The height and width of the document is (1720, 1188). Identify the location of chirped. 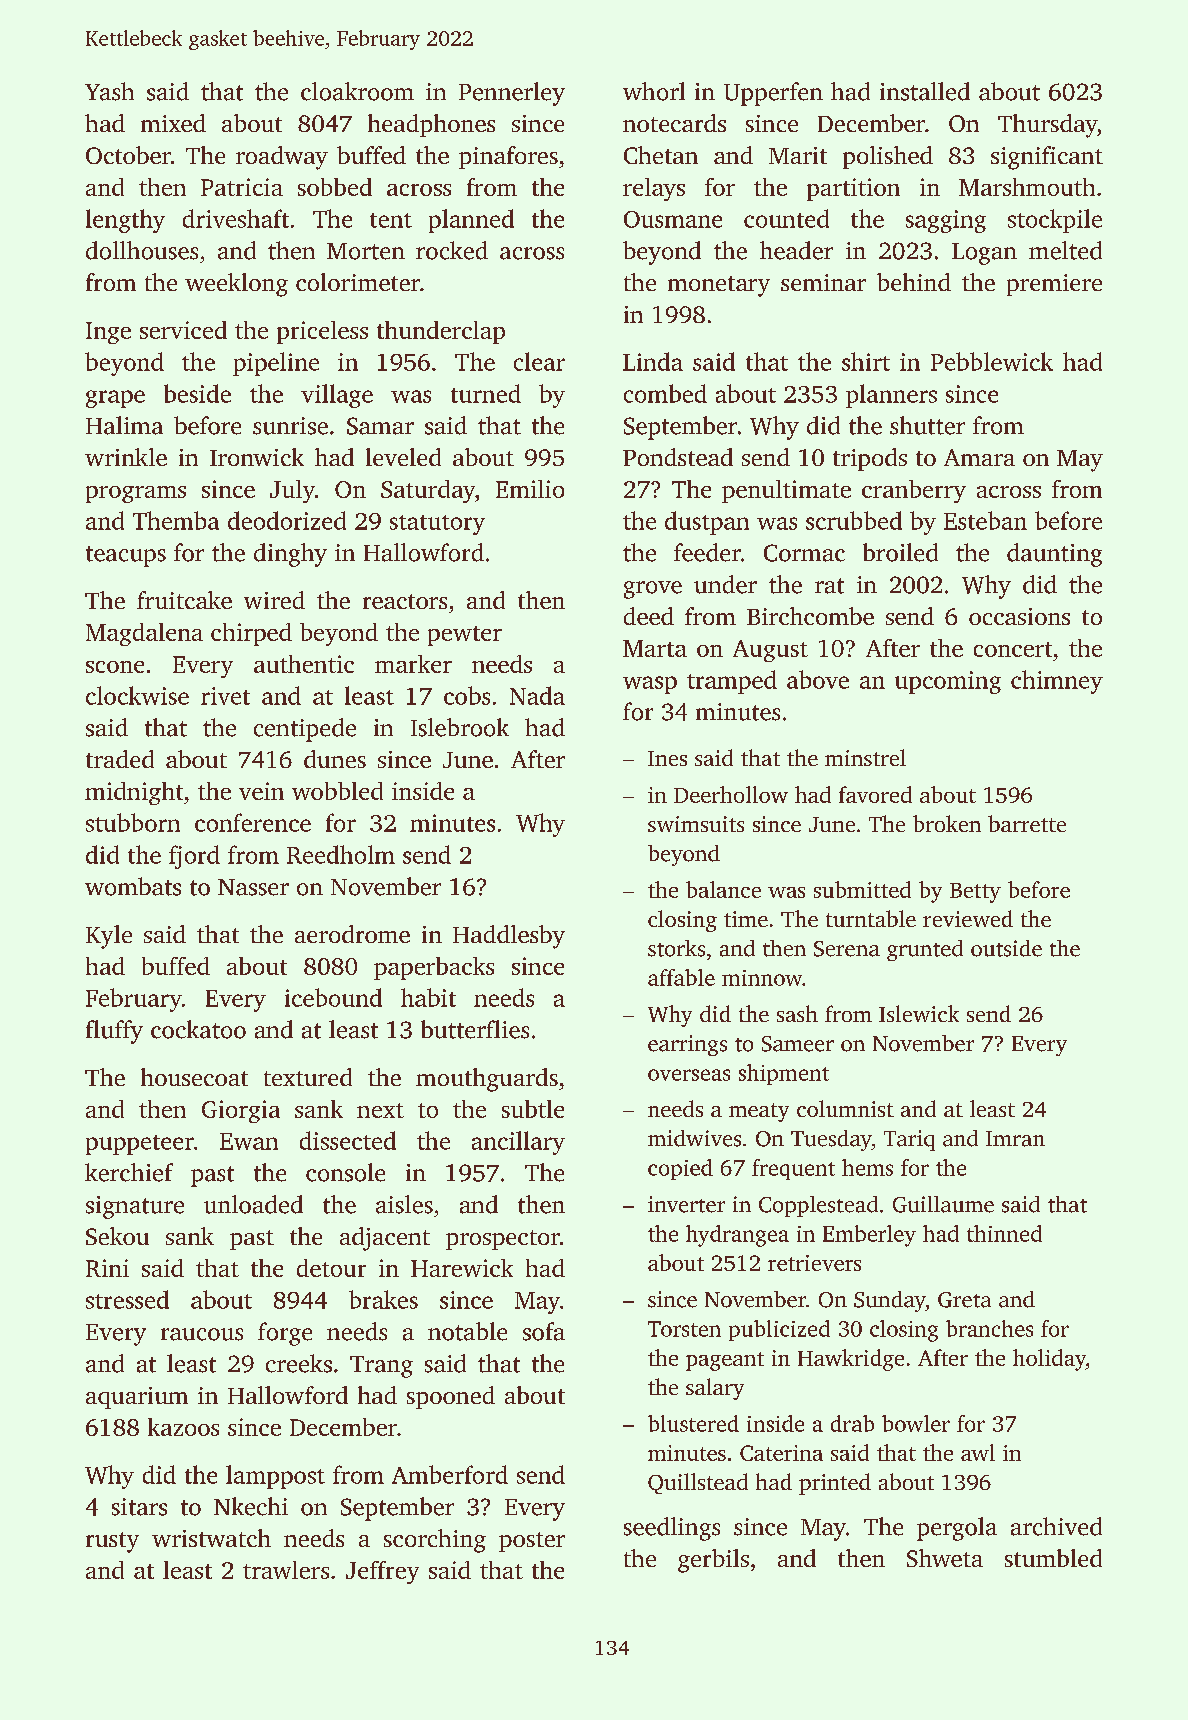
(251, 634).
